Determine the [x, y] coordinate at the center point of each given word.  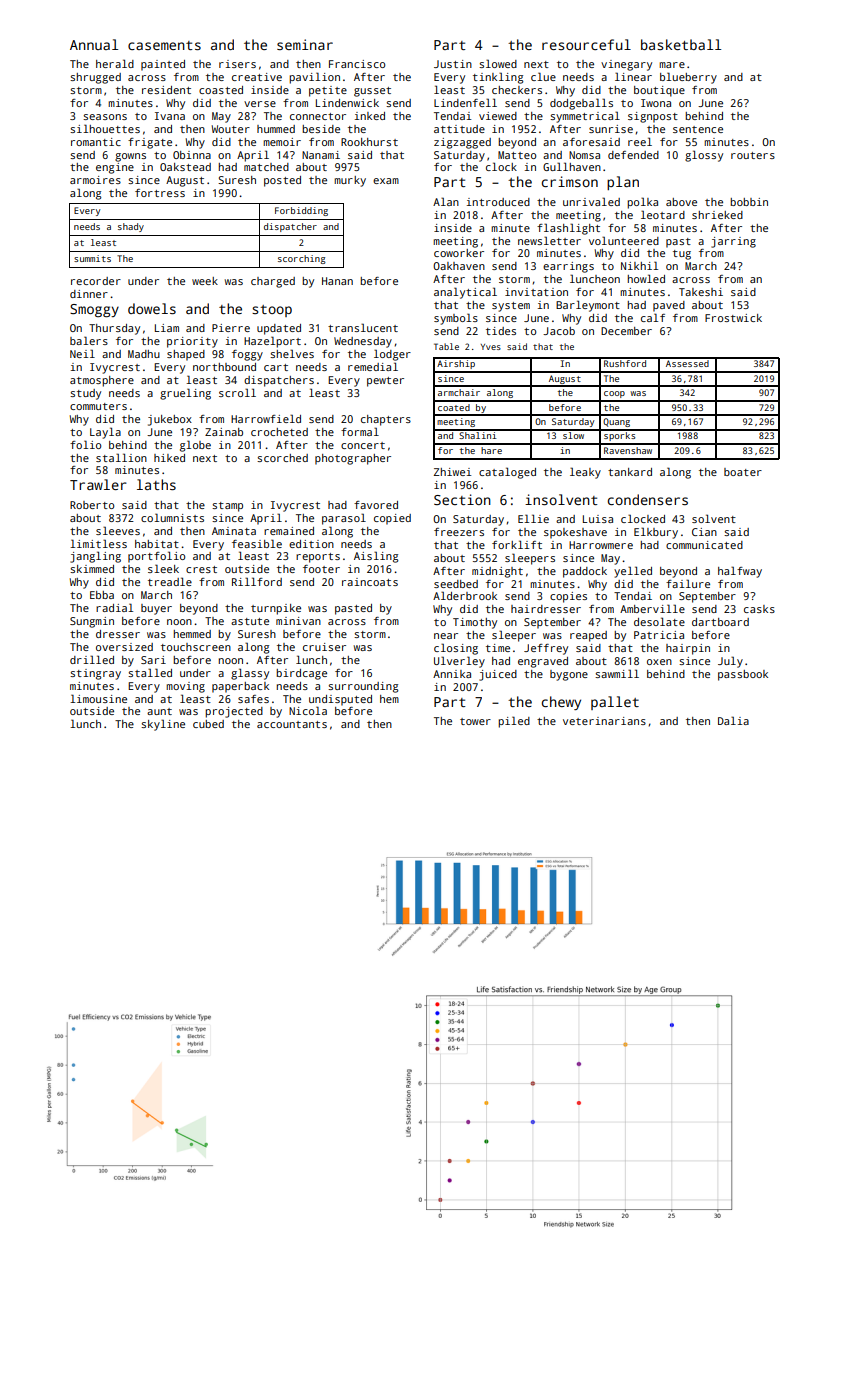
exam [386, 181]
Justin [453, 64]
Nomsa [584, 155]
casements [164, 45]
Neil [82, 353]
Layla [105, 433]
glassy [250, 674]
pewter [385, 382]
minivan [298, 621]
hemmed [192, 634]
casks [759, 609]
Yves [491, 347]
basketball [681, 44]
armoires [95, 180]
